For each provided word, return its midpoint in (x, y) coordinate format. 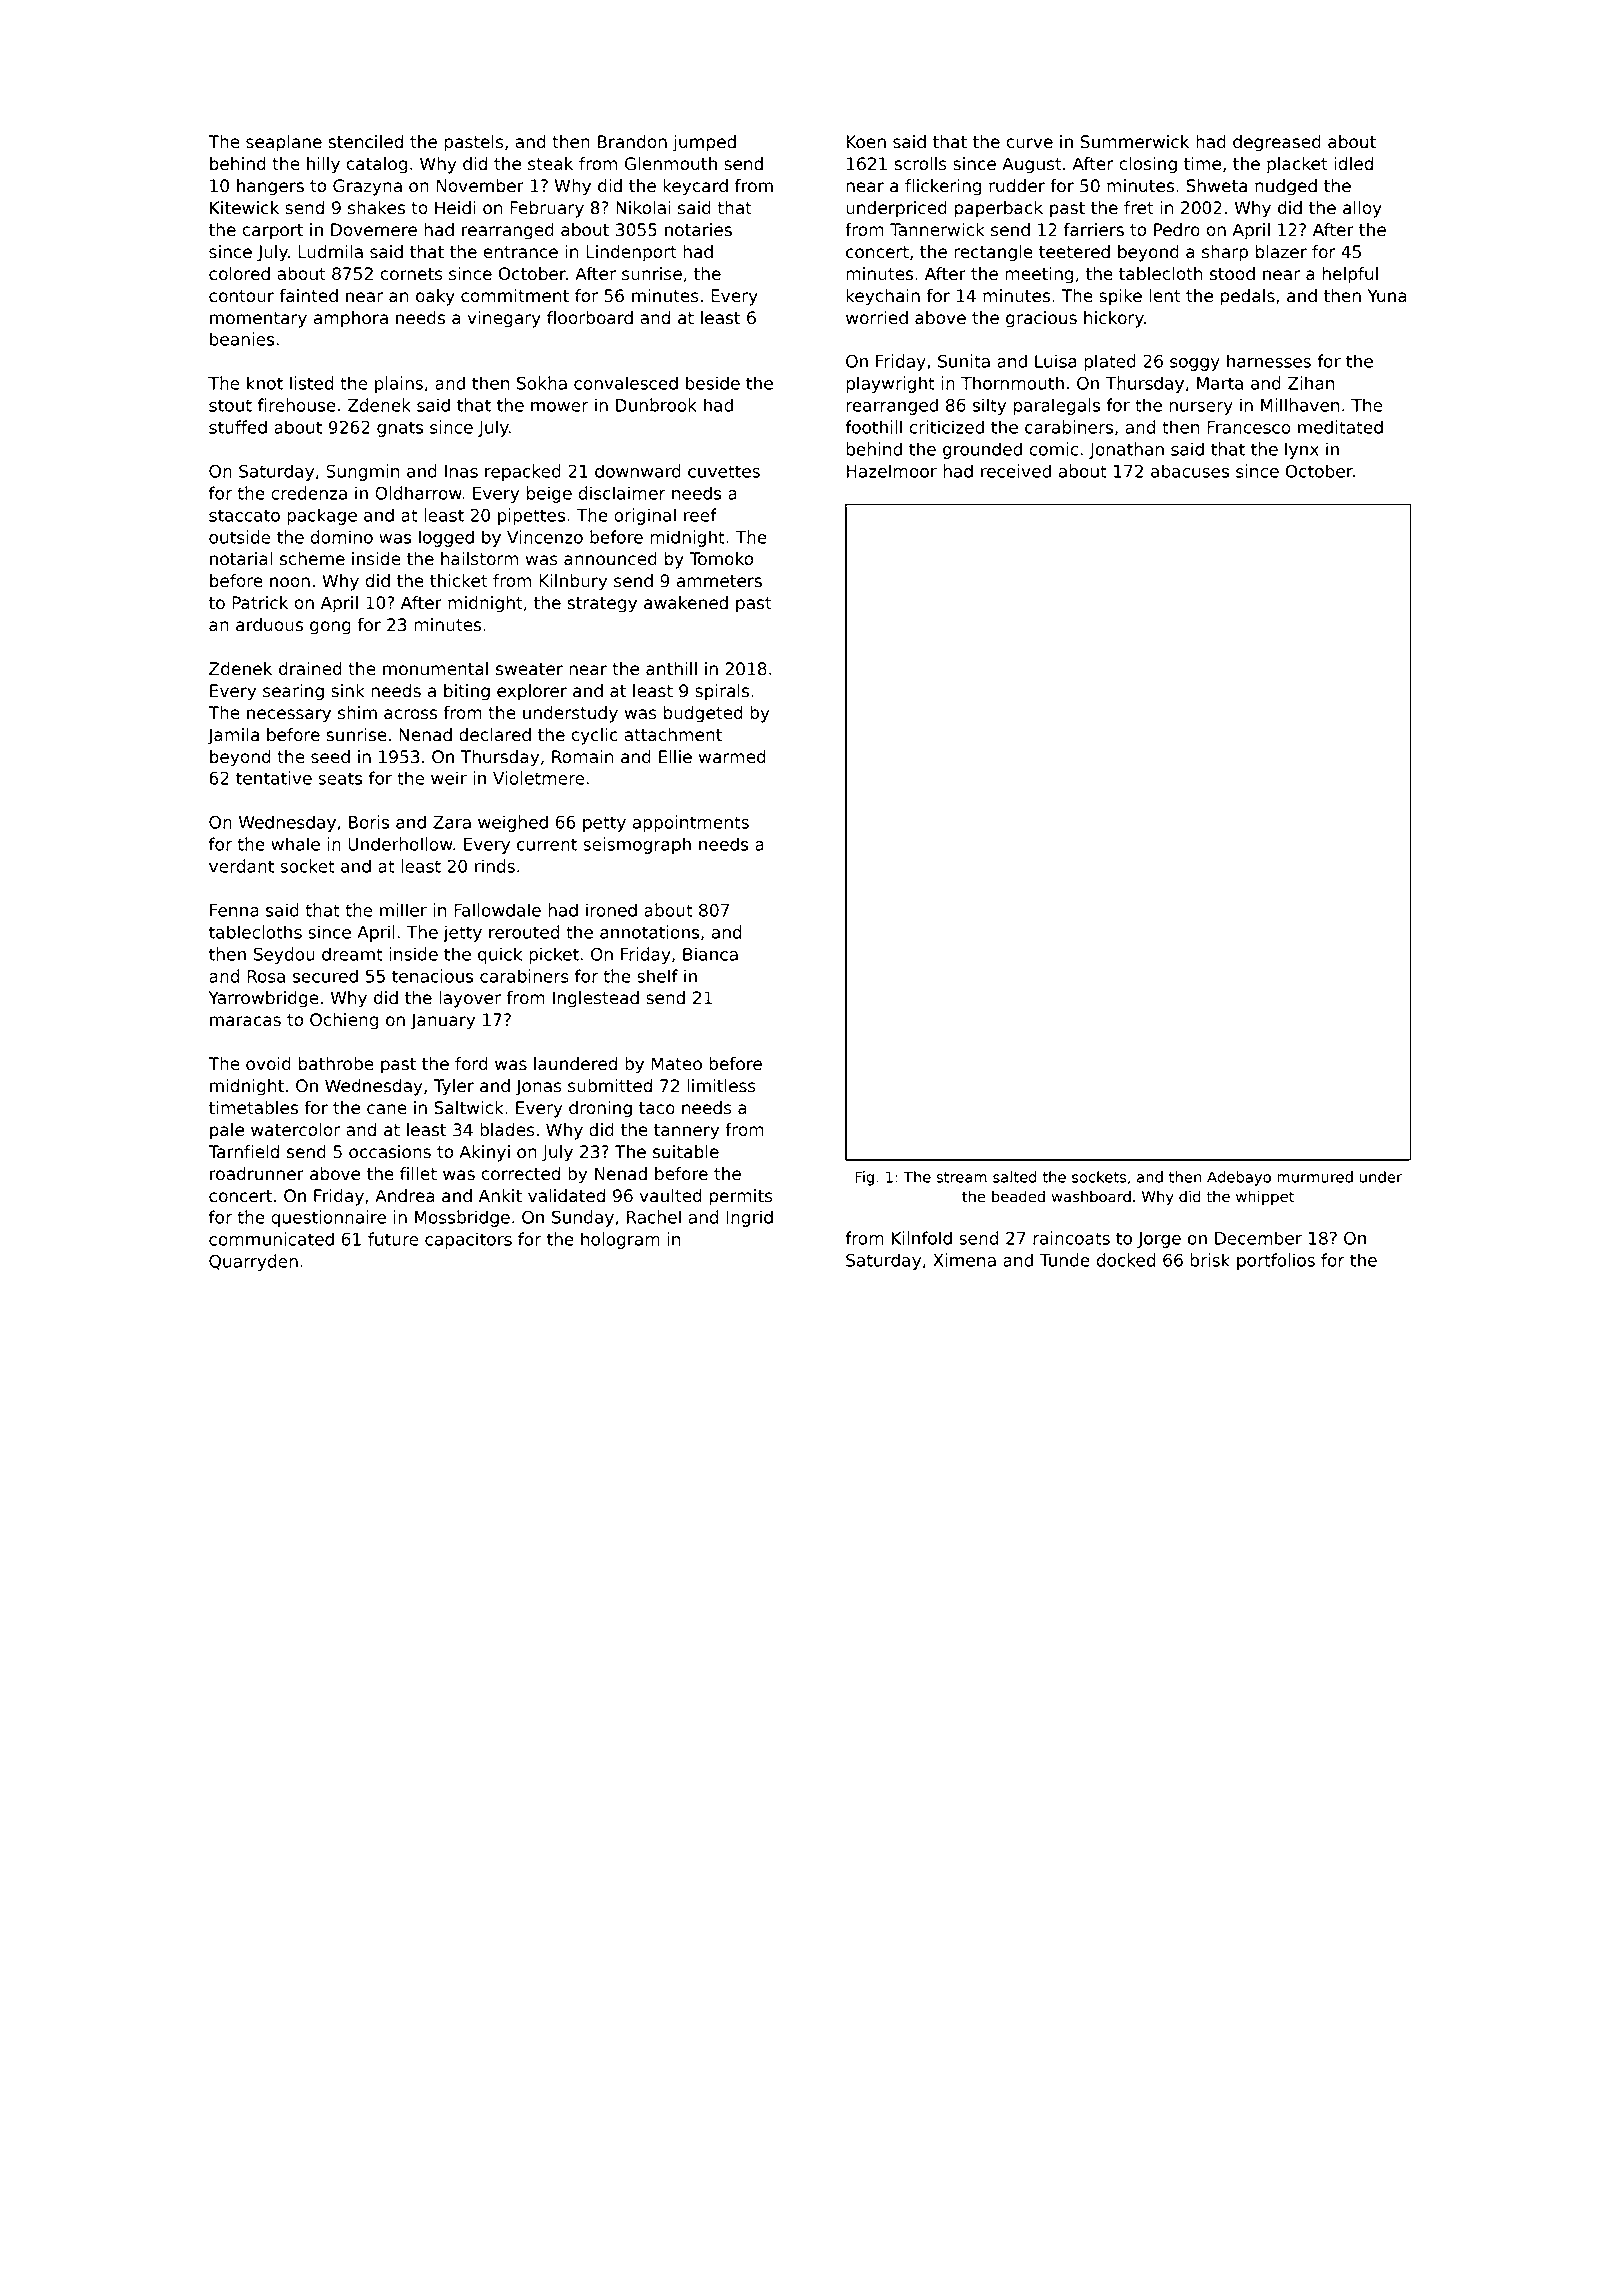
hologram (620, 1240)
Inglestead (596, 999)
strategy (602, 605)
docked (1126, 1260)
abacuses (1190, 471)
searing (293, 692)
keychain (883, 297)
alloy (1362, 209)
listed (312, 383)
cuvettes (724, 471)
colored (239, 274)
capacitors (468, 1240)
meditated (1340, 427)
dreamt (352, 954)
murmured (1315, 1177)
